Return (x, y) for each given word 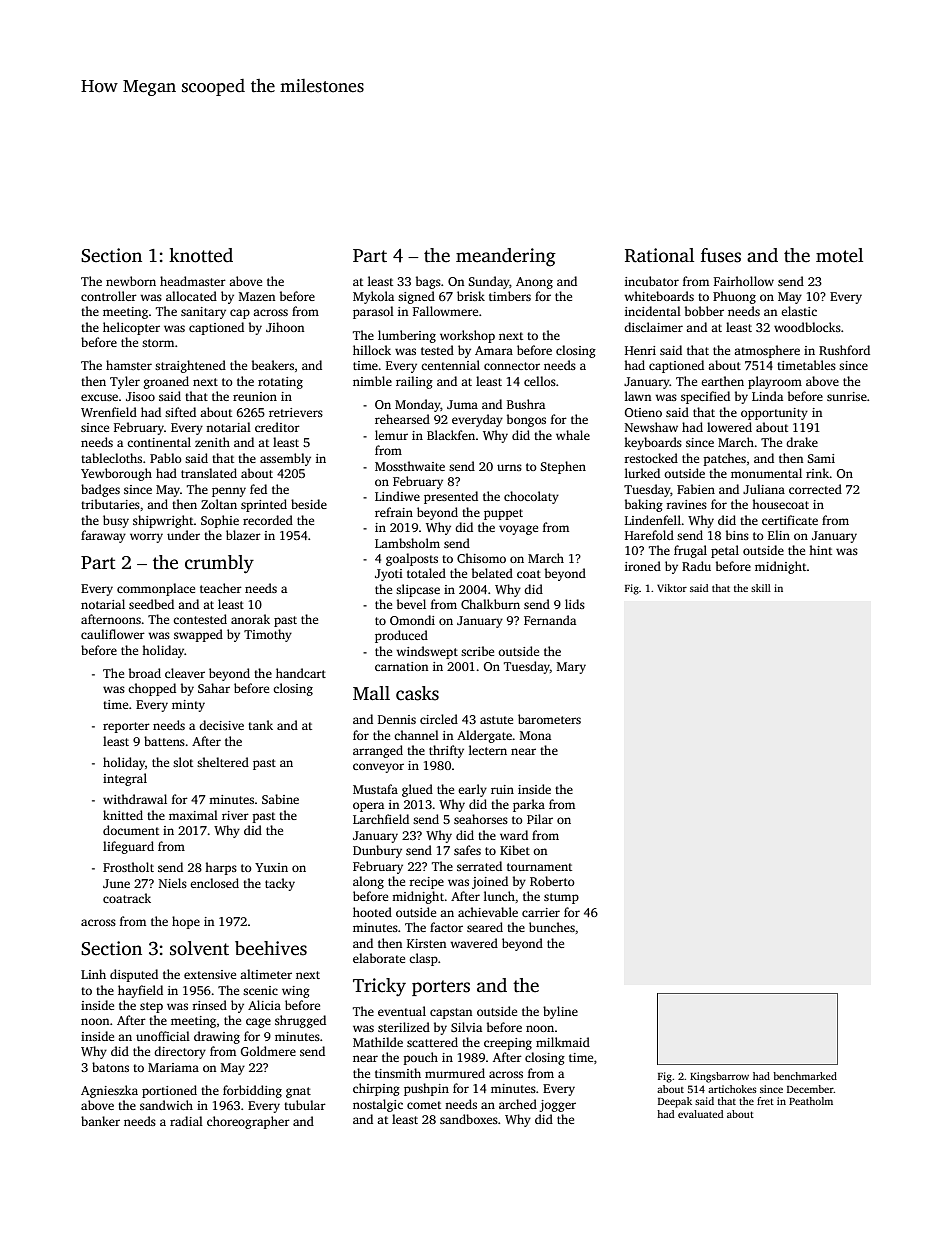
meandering (506, 257)
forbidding (252, 1091)
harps (221, 868)
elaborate (379, 958)
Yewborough (116, 474)
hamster (129, 365)
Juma (462, 404)
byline (560, 1012)
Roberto (552, 881)
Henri (640, 350)
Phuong (734, 297)
